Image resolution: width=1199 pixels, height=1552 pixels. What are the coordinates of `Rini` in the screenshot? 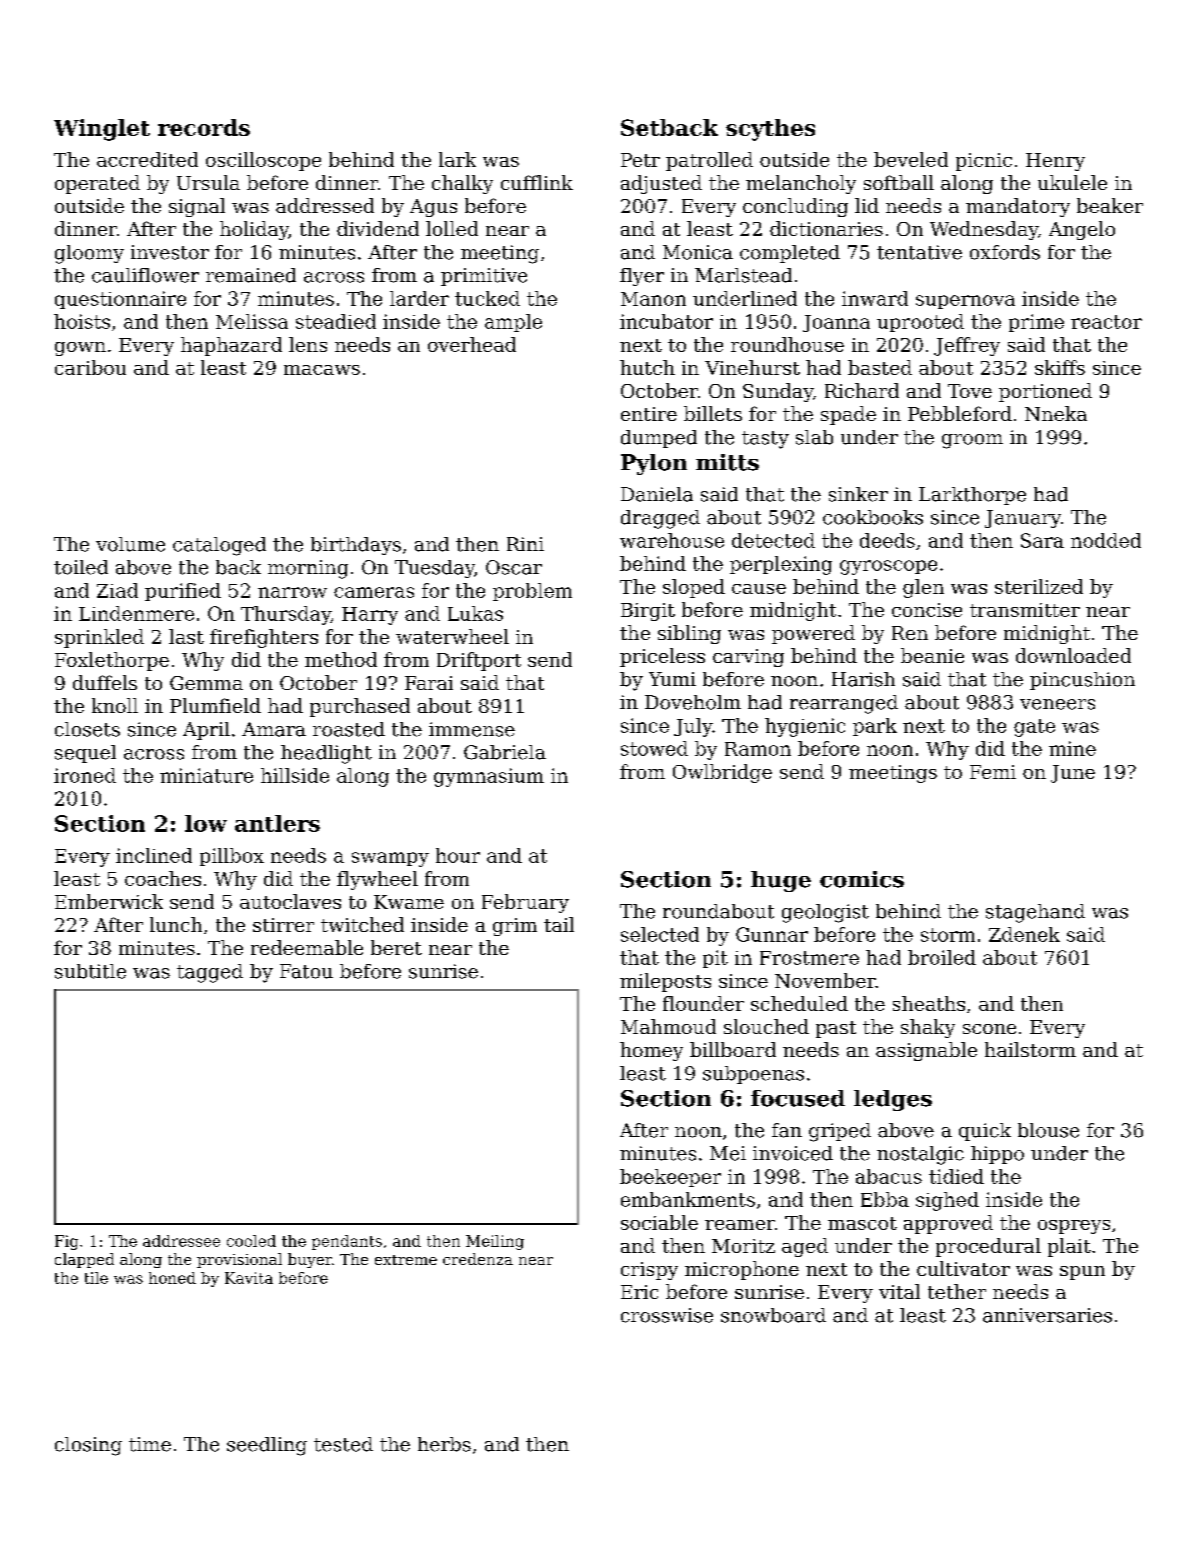 It's located at (525, 544).
